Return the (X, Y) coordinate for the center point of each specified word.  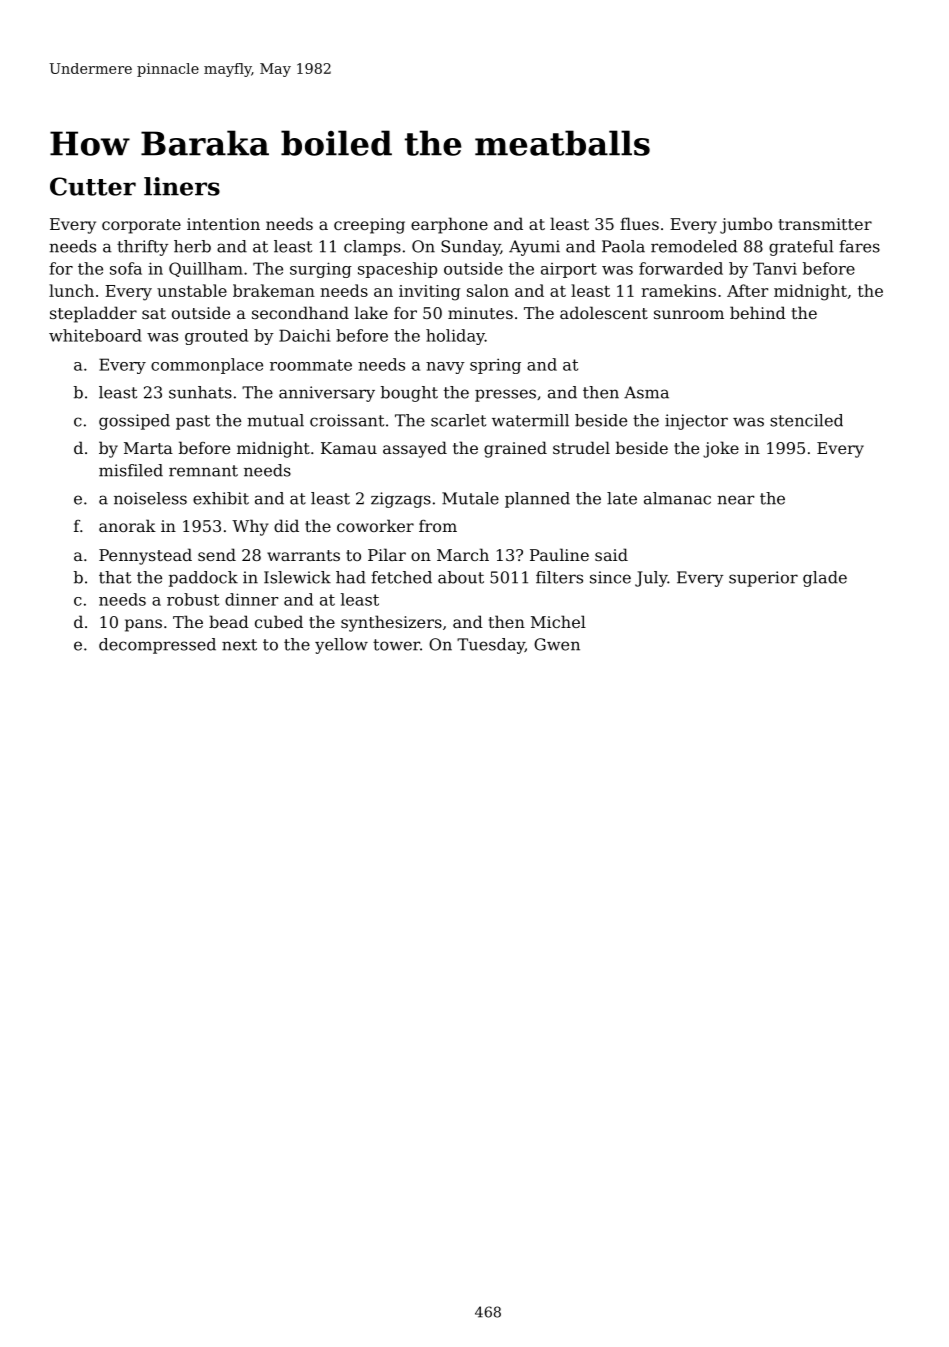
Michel (558, 621)
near (735, 500)
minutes (480, 313)
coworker (375, 525)
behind (758, 312)
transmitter (825, 224)
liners (182, 186)
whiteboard (95, 335)
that (115, 577)
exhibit (221, 498)
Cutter (93, 186)
